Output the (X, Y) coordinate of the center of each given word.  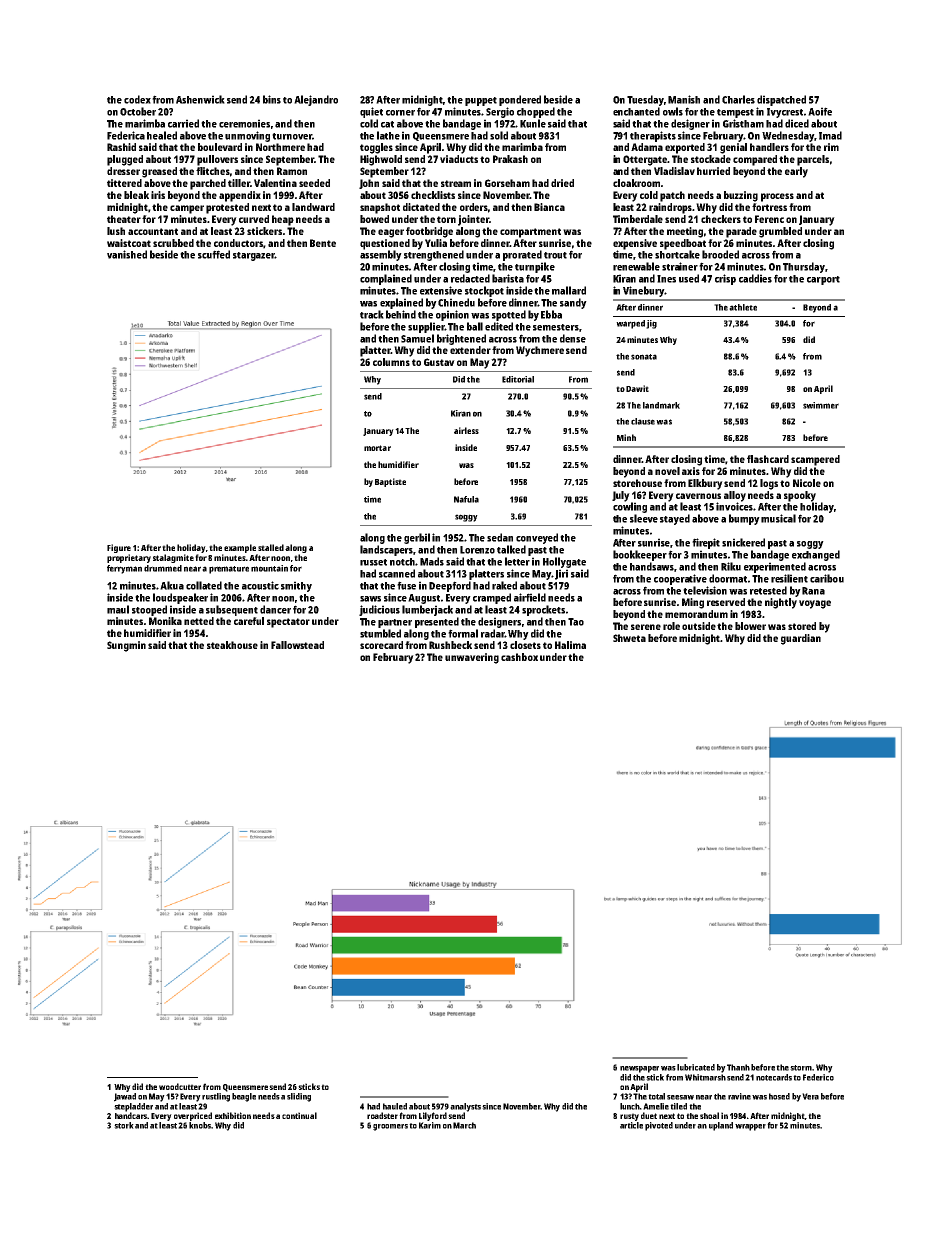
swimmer (821, 405)
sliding (299, 1097)
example (240, 548)
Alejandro (316, 100)
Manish (684, 99)
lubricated (696, 1067)
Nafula (466, 499)
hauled (395, 1106)
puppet (481, 101)
